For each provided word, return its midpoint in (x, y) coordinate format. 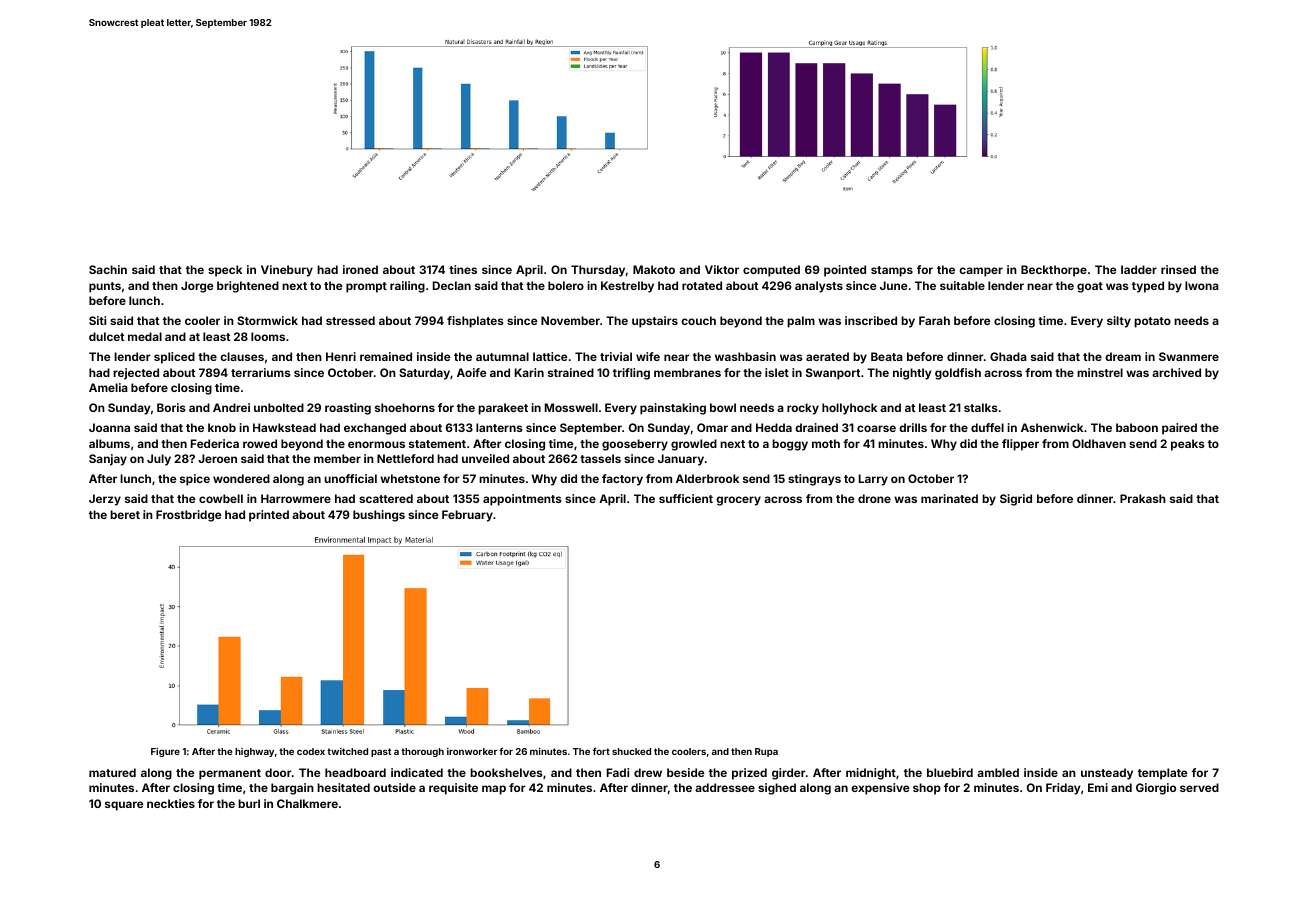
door (278, 772)
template (1162, 774)
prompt (366, 287)
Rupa (766, 752)
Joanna (109, 427)
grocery (738, 501)
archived (1176, 372)
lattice (550, 356)
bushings (379, 516)
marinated (949, 498)
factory (622, 480)
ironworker (472, 751)
